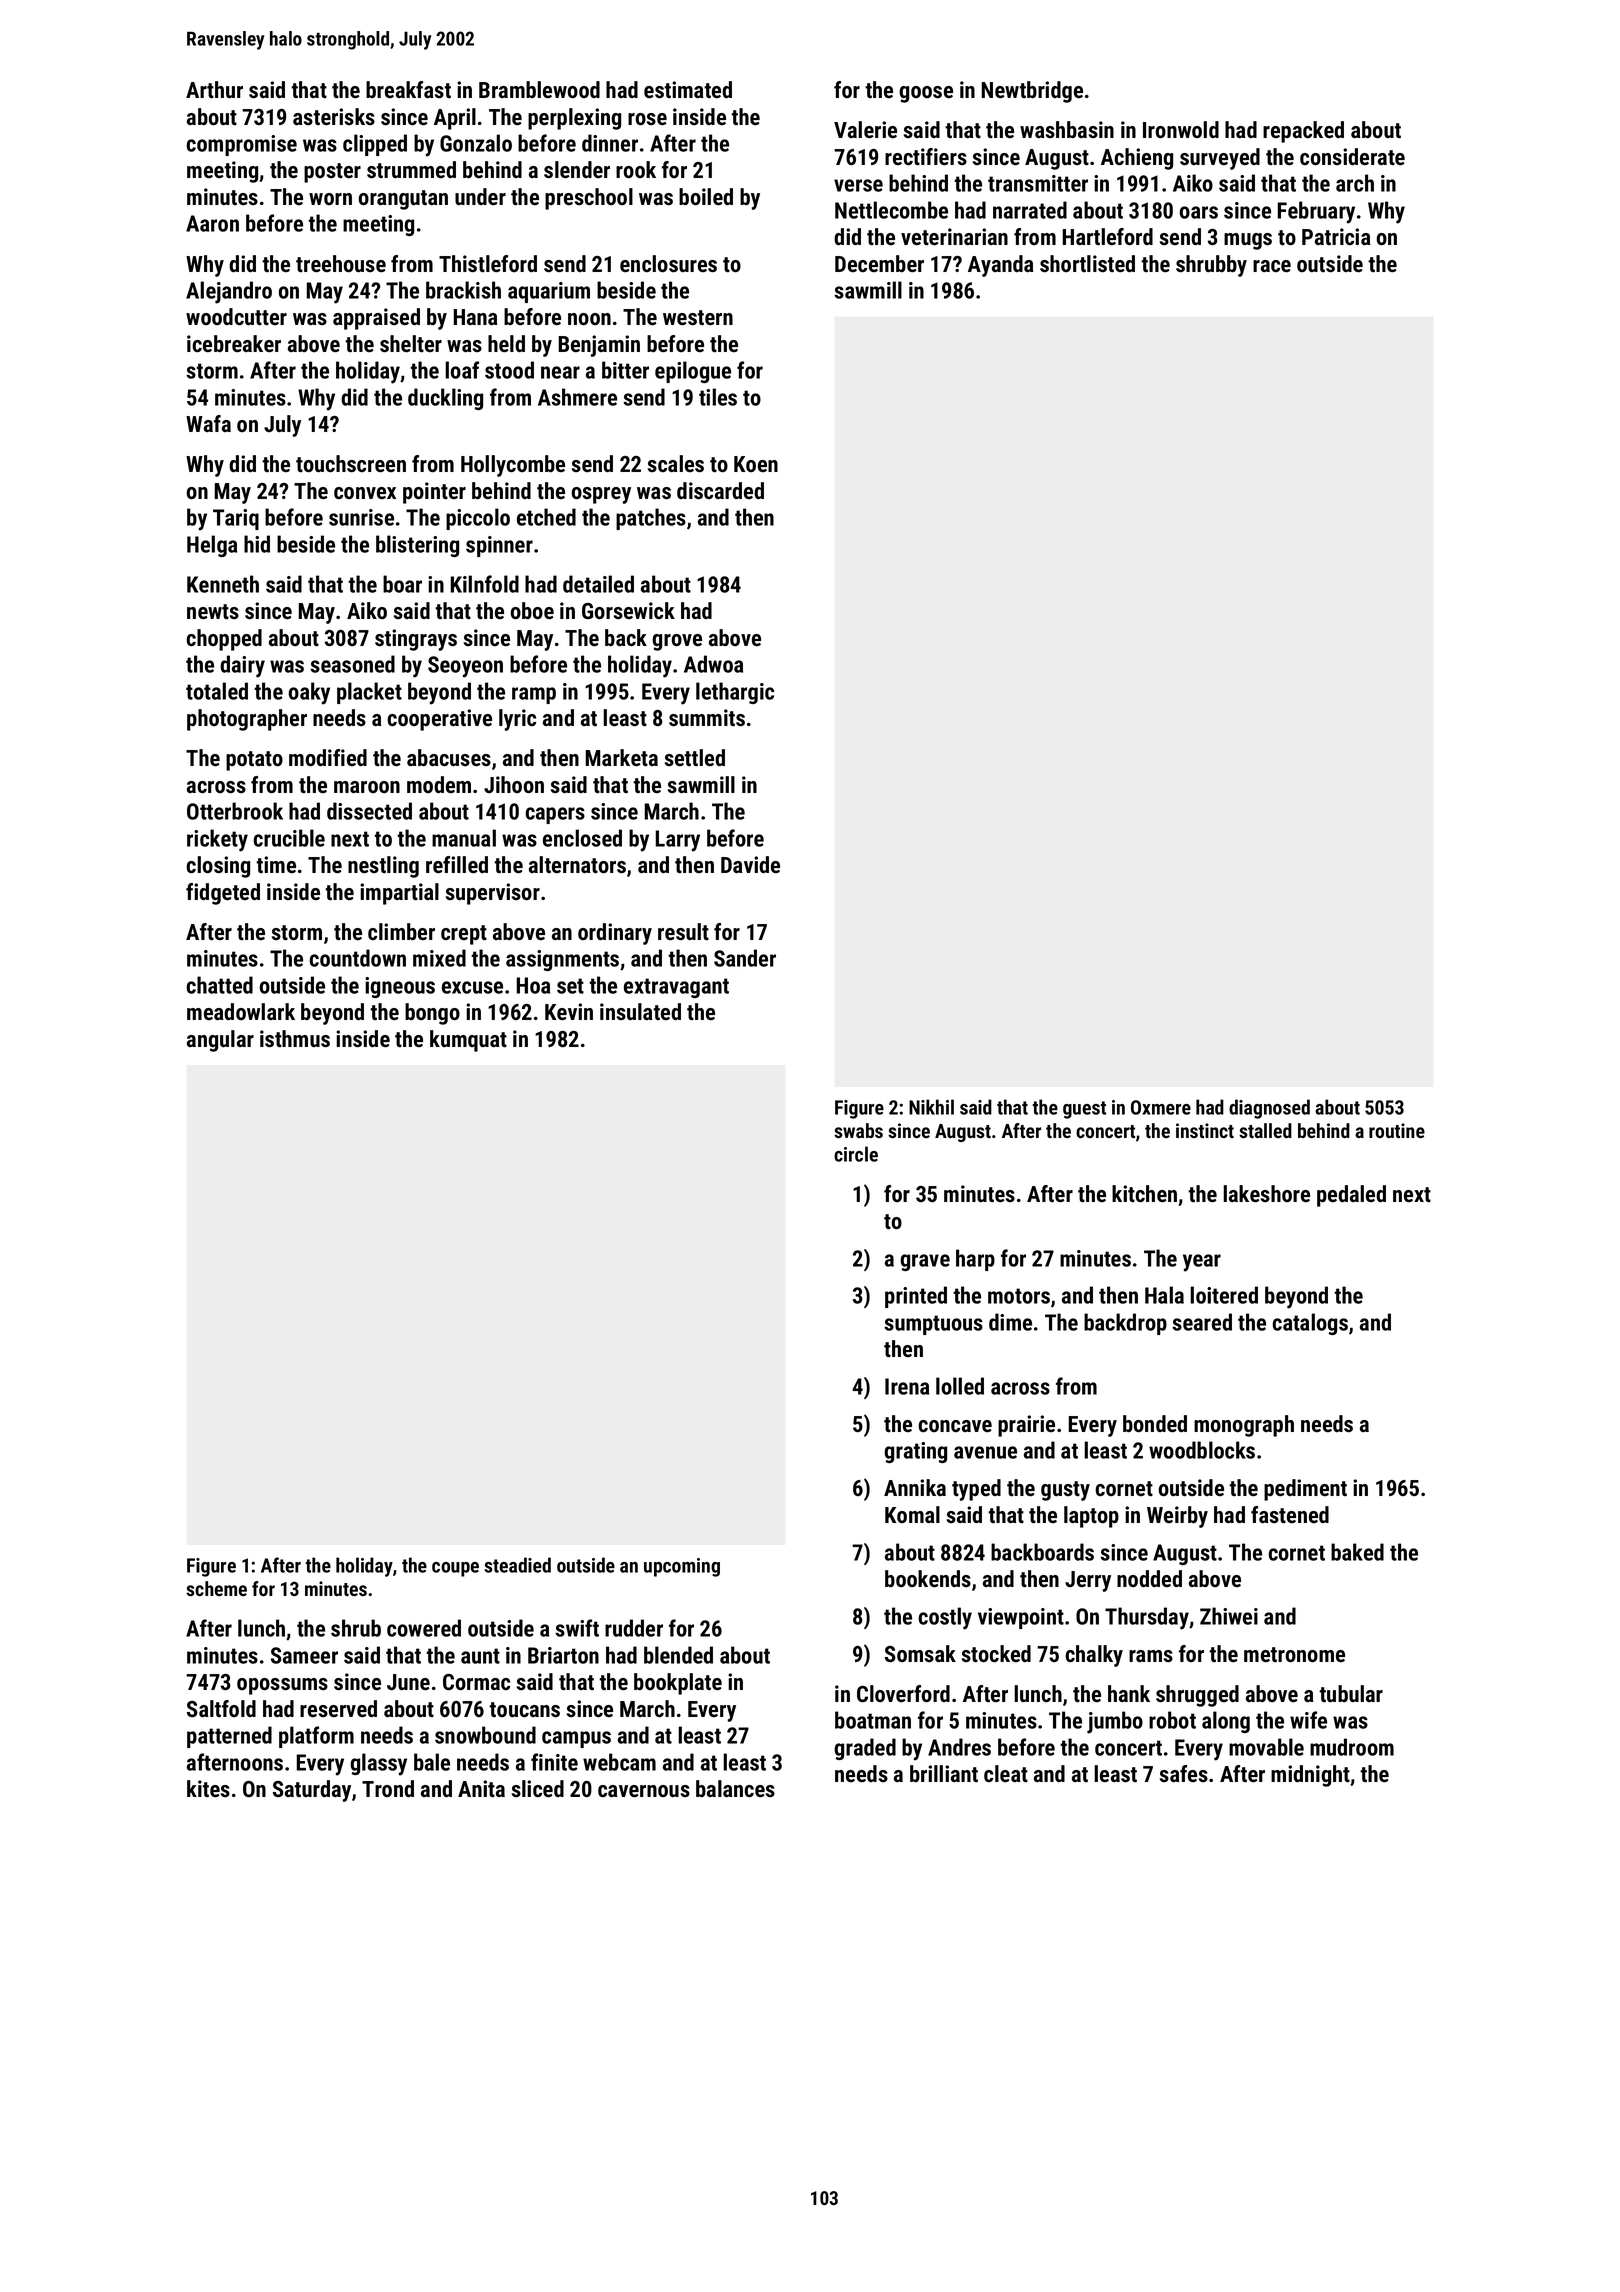 This screenshot has height=2292, width=1620. What do you see at coordinates (688, 89) in the screenshot?
I see `estimated` at bounding box center [688, 89].
